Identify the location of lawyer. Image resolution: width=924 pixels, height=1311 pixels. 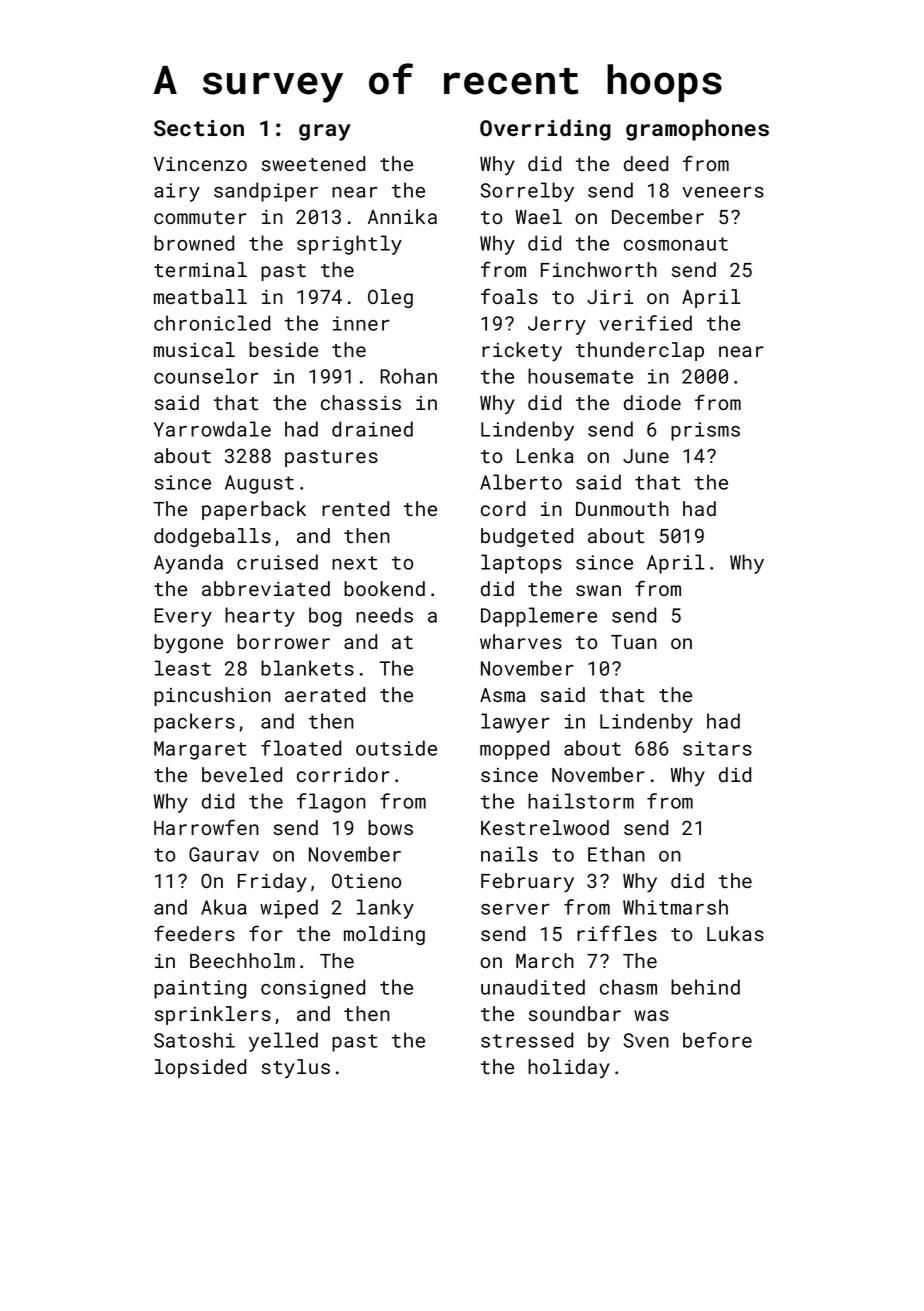
(515, 723).
